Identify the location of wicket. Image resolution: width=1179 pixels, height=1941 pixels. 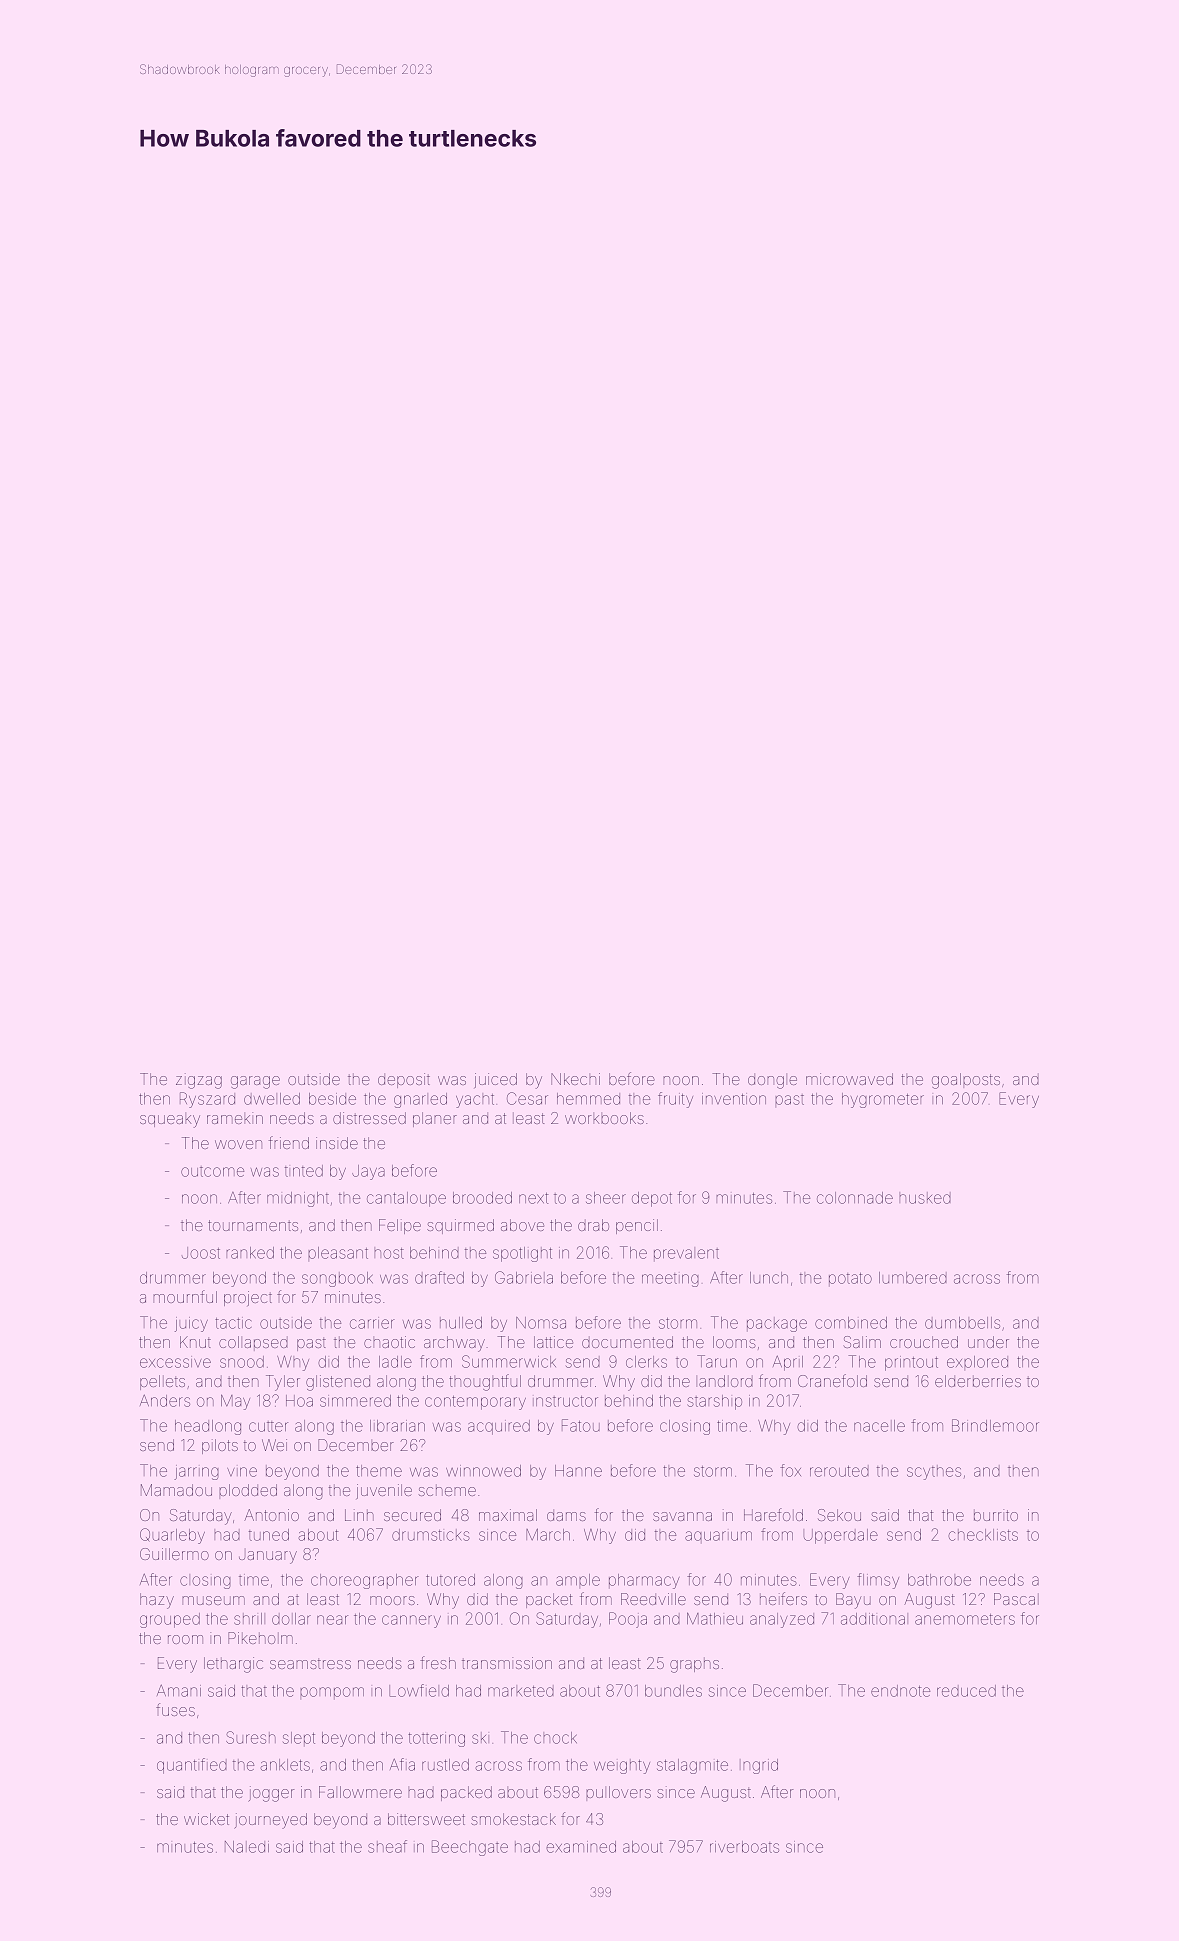
(206, 1819).
